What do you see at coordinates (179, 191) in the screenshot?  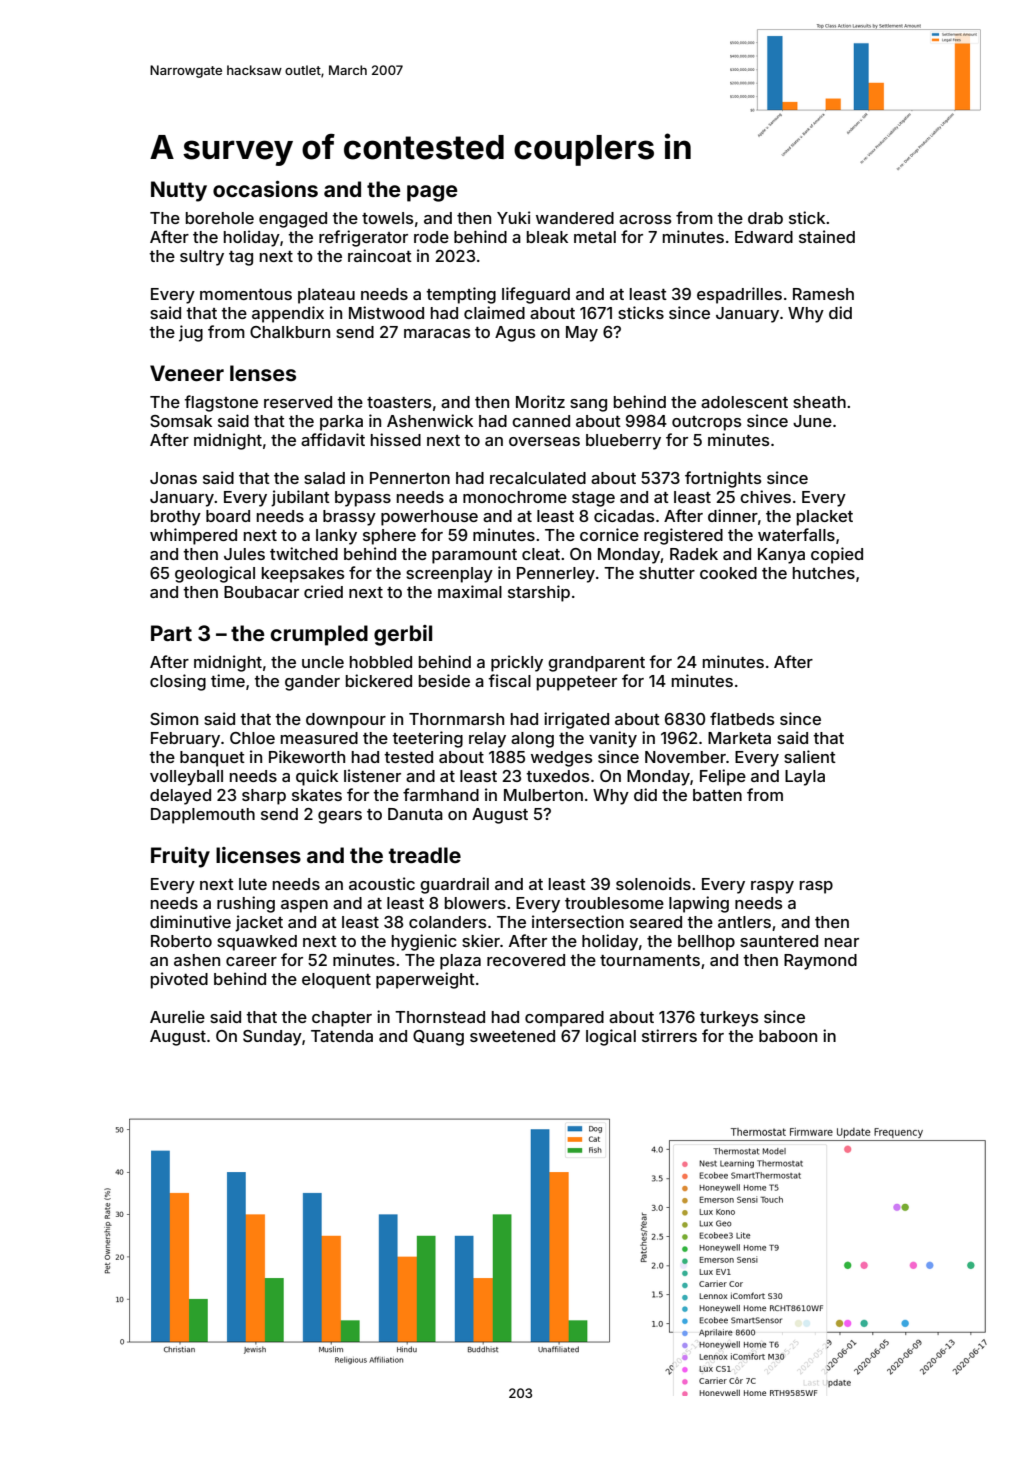 I see `Nutty` at bounding box center [179, 191].
